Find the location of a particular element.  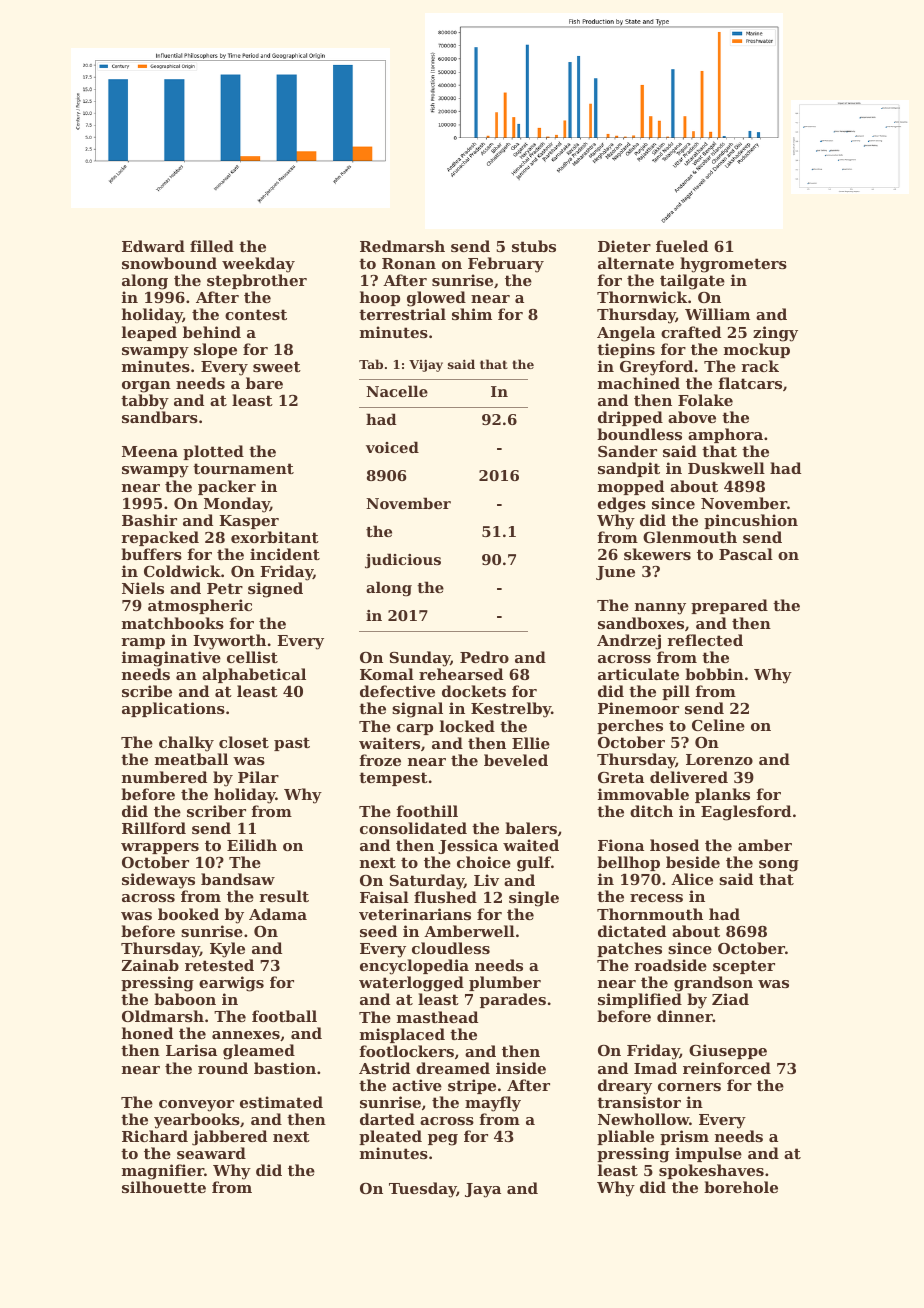

Redmarsh is located at coordinates (402, 246).
